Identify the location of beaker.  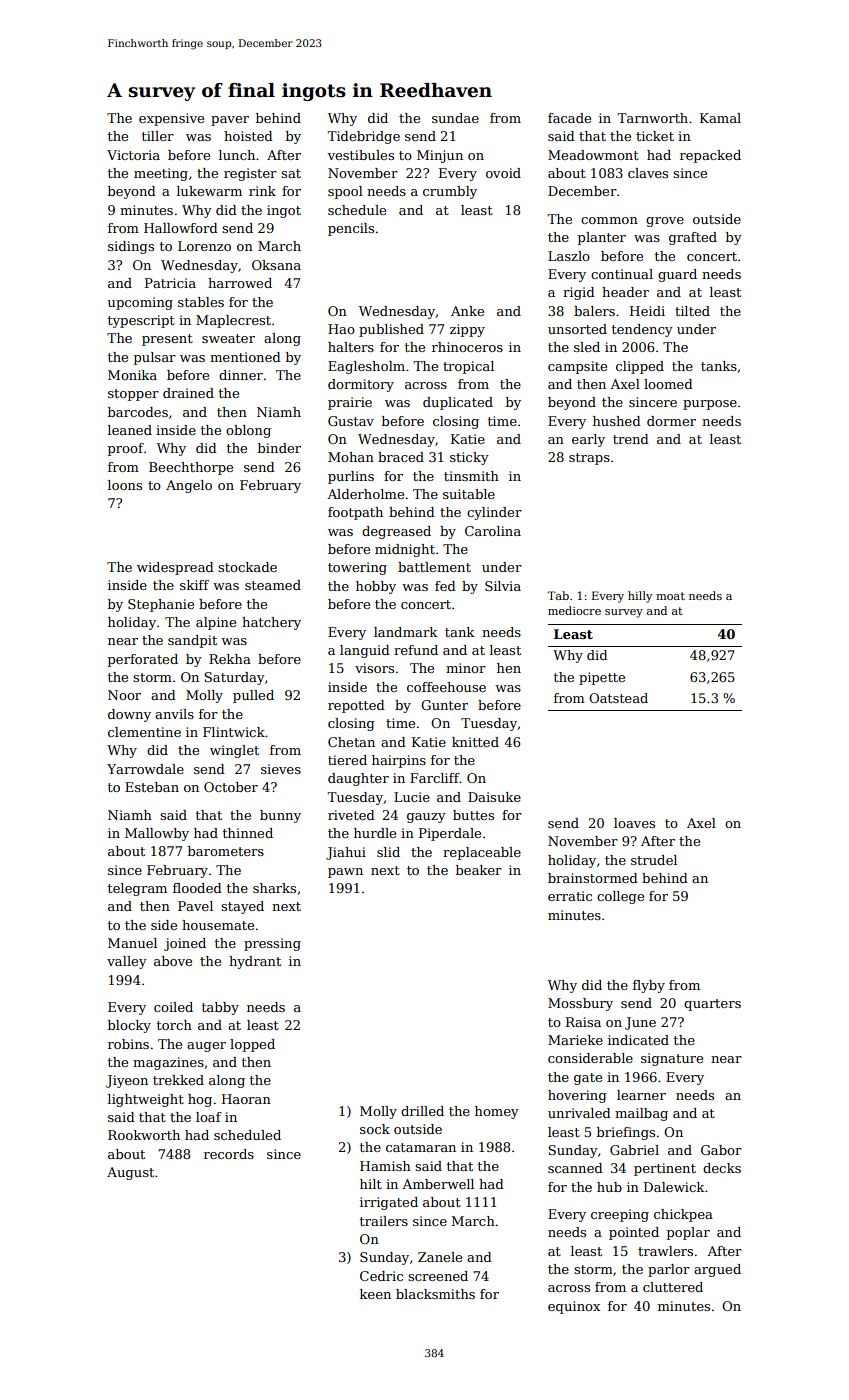
(479, 870).
